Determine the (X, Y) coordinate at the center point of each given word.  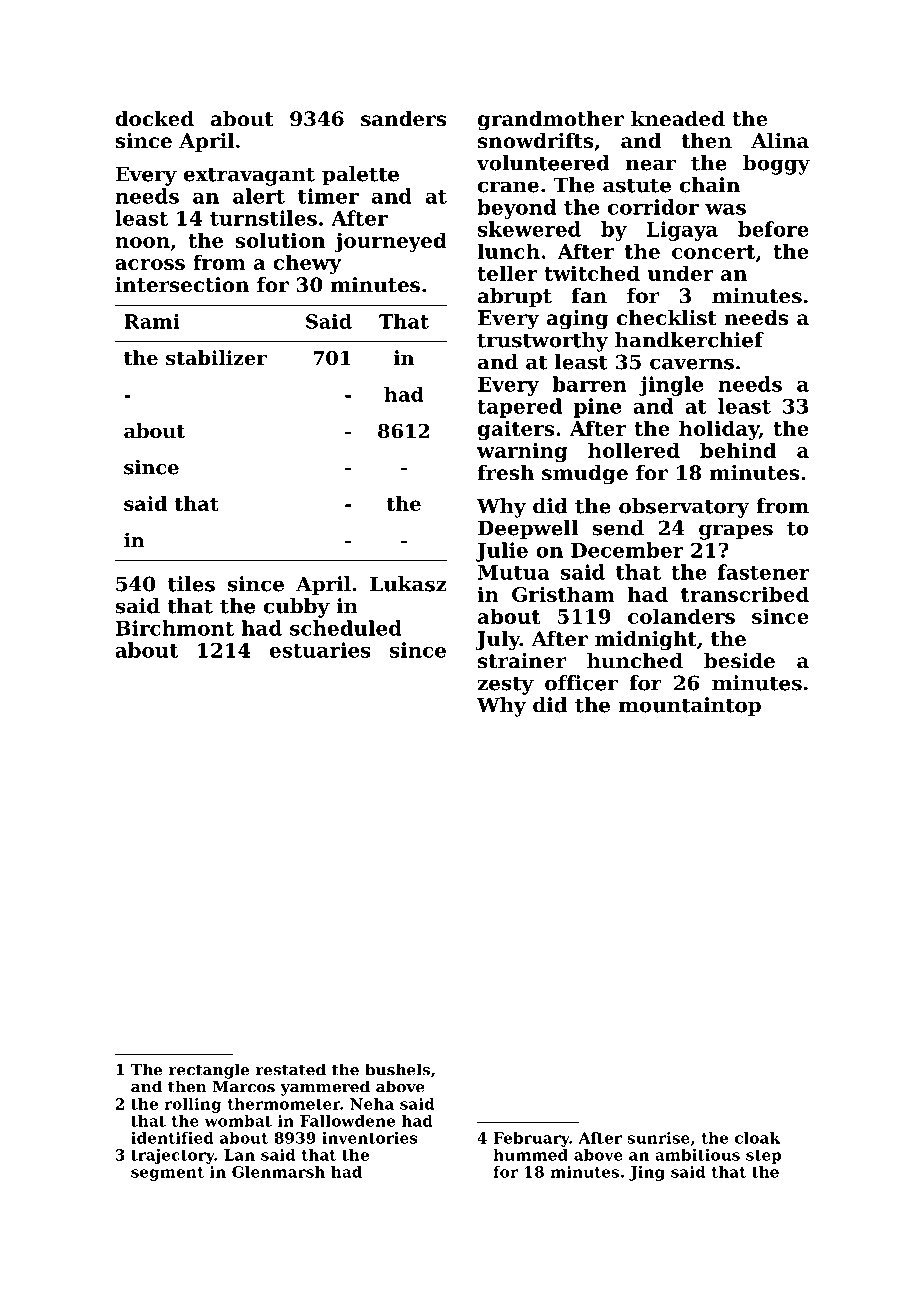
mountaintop (689, 707)
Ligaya (682, 231)
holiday (719, 430)
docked (154, 119)
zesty (505, 685)
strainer (522, 661)
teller (507, 273)
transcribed (745, 594)
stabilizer (216, 358)
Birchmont (174, 628)
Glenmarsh (278, 1172)
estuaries (320, 650)
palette (360, 176)
